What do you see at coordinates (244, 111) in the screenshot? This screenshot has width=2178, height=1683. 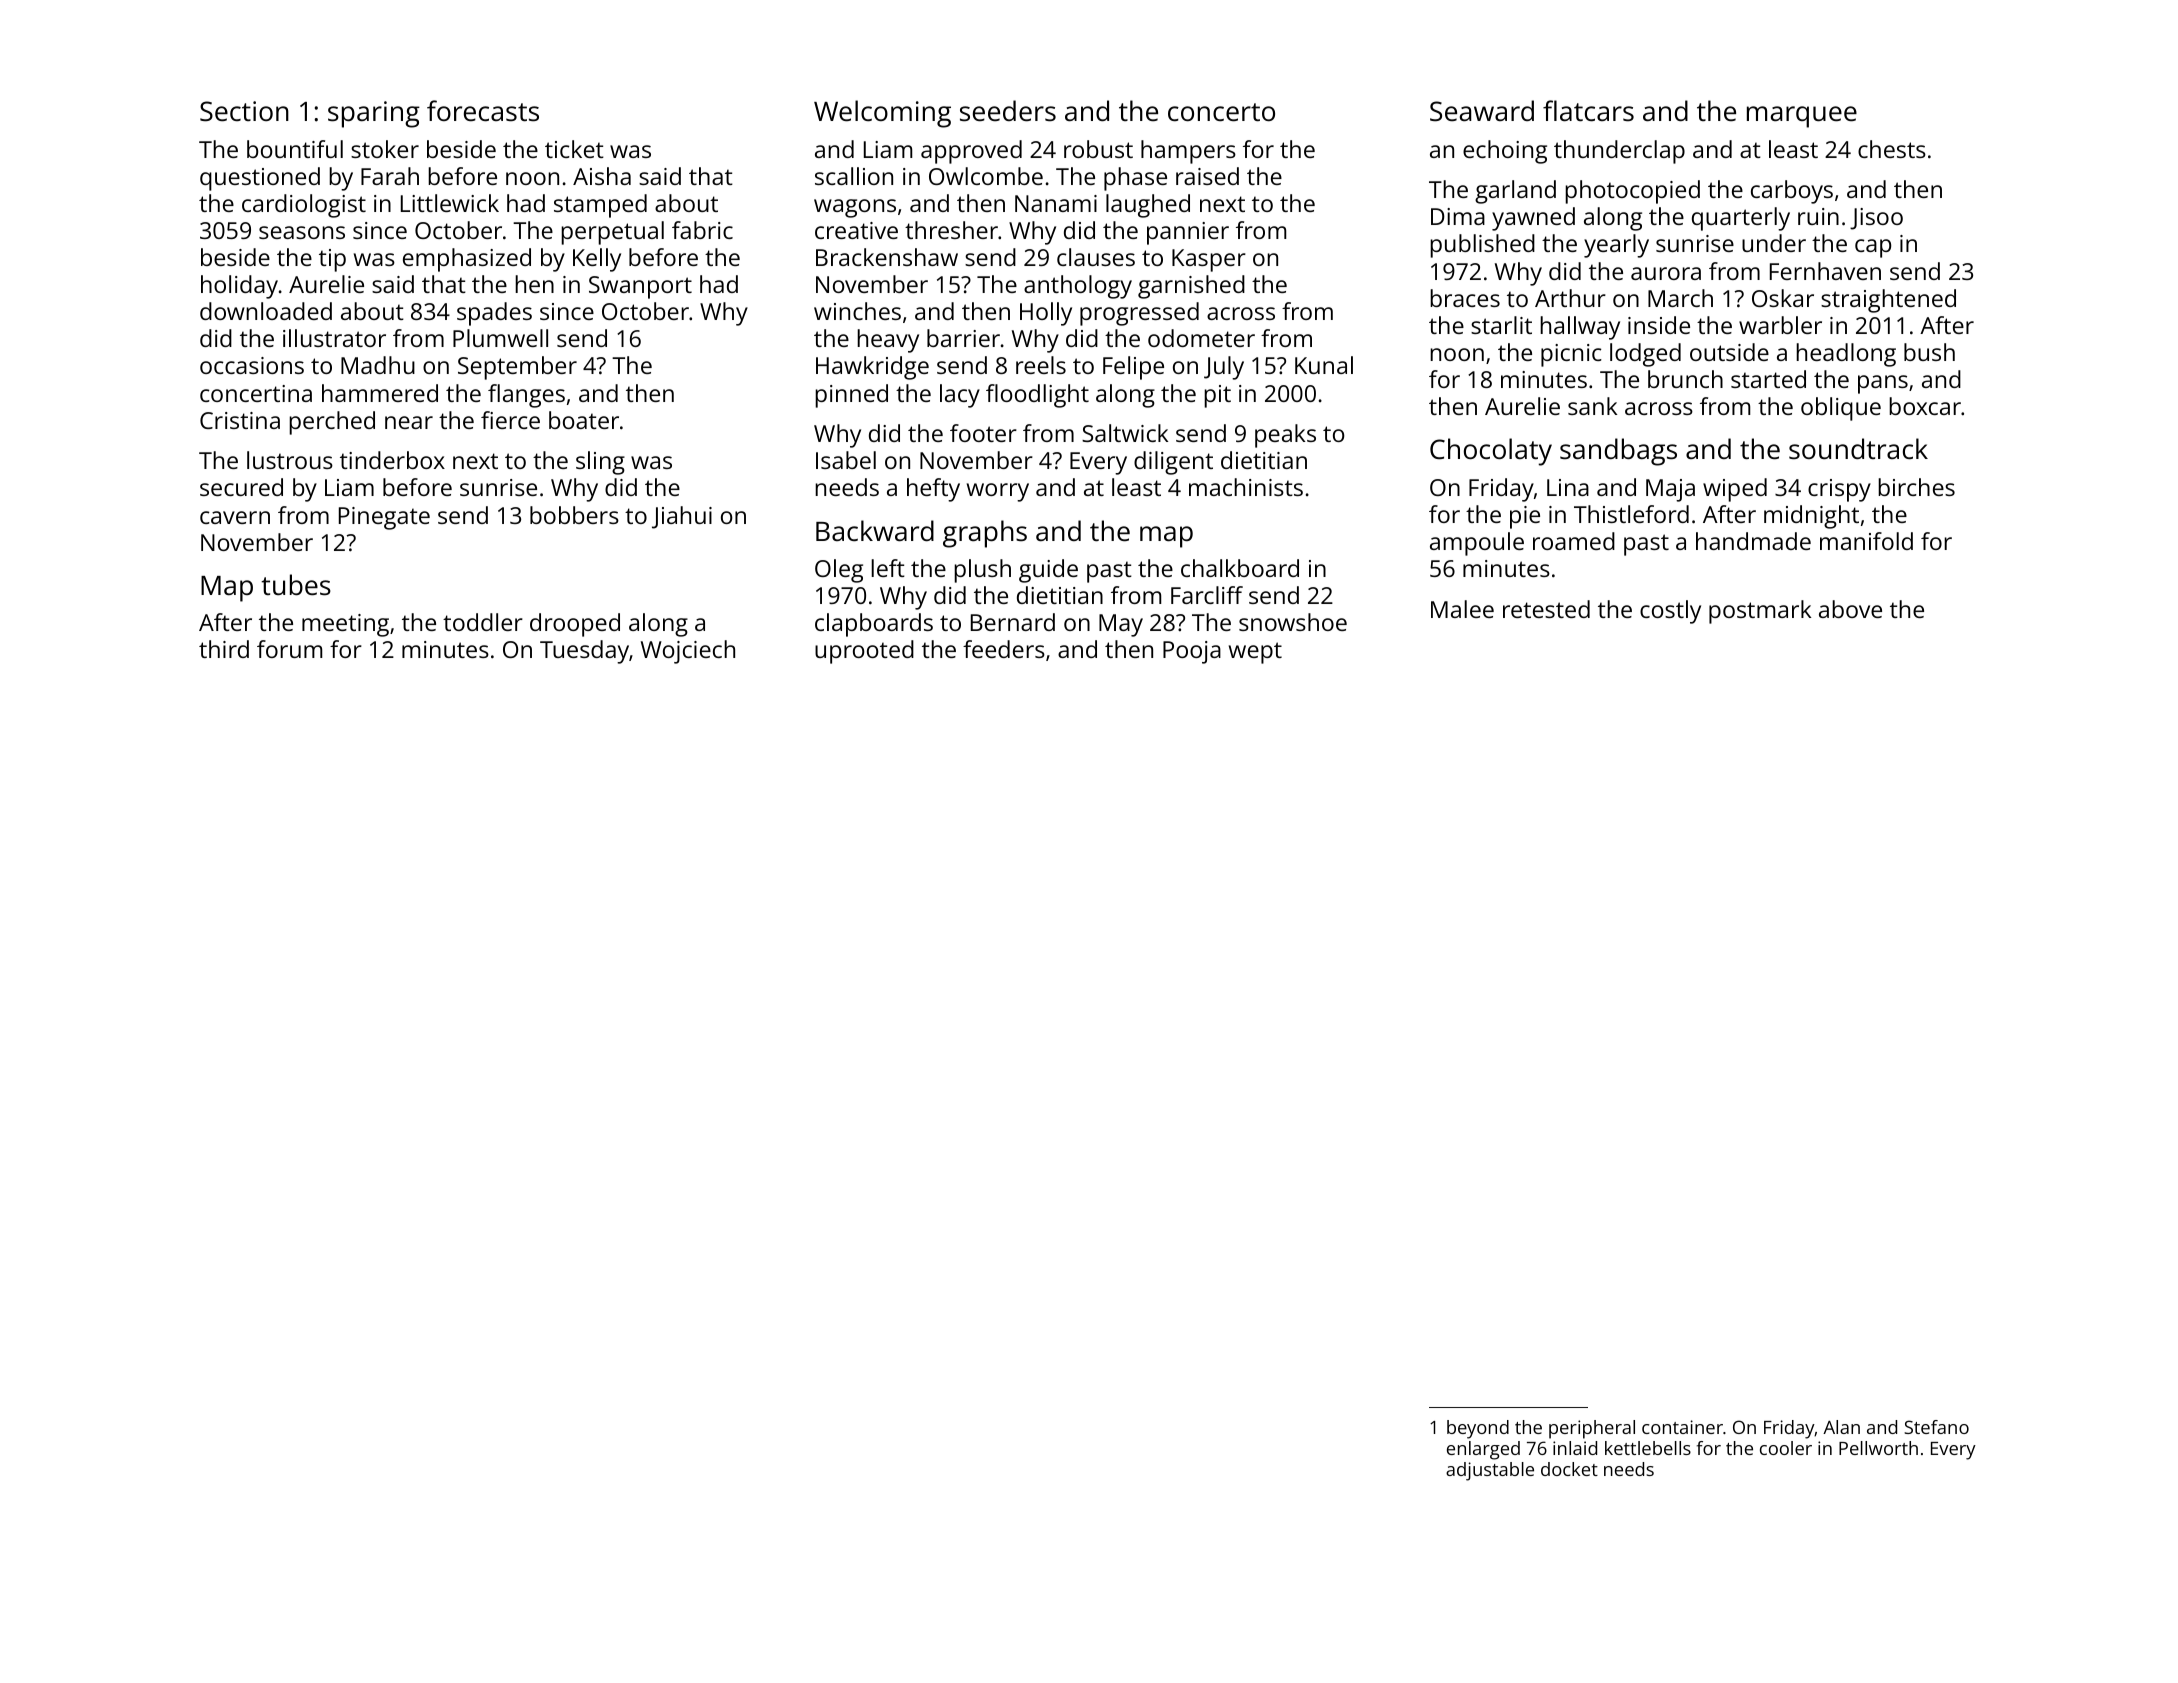 I see `Section` at bounding box center [244, 111].
